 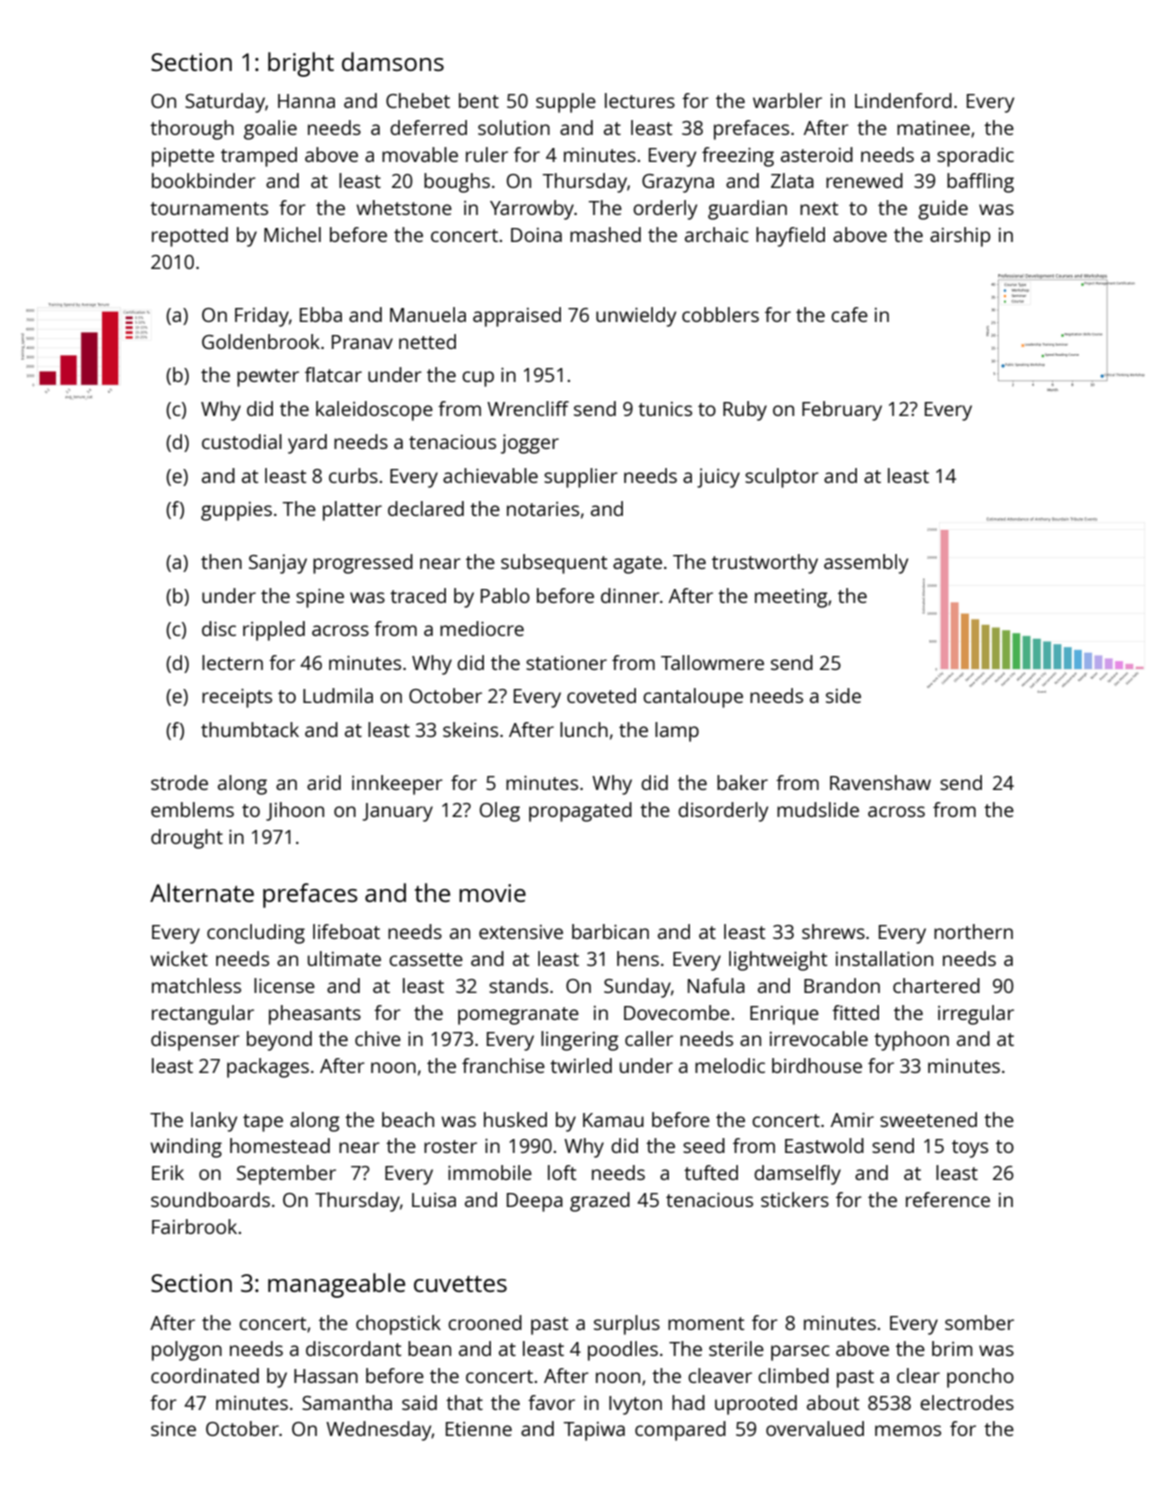 What do you see at coordinates (640, 100) in the document?
I see `lectures` at bounding box center [640, 100].
